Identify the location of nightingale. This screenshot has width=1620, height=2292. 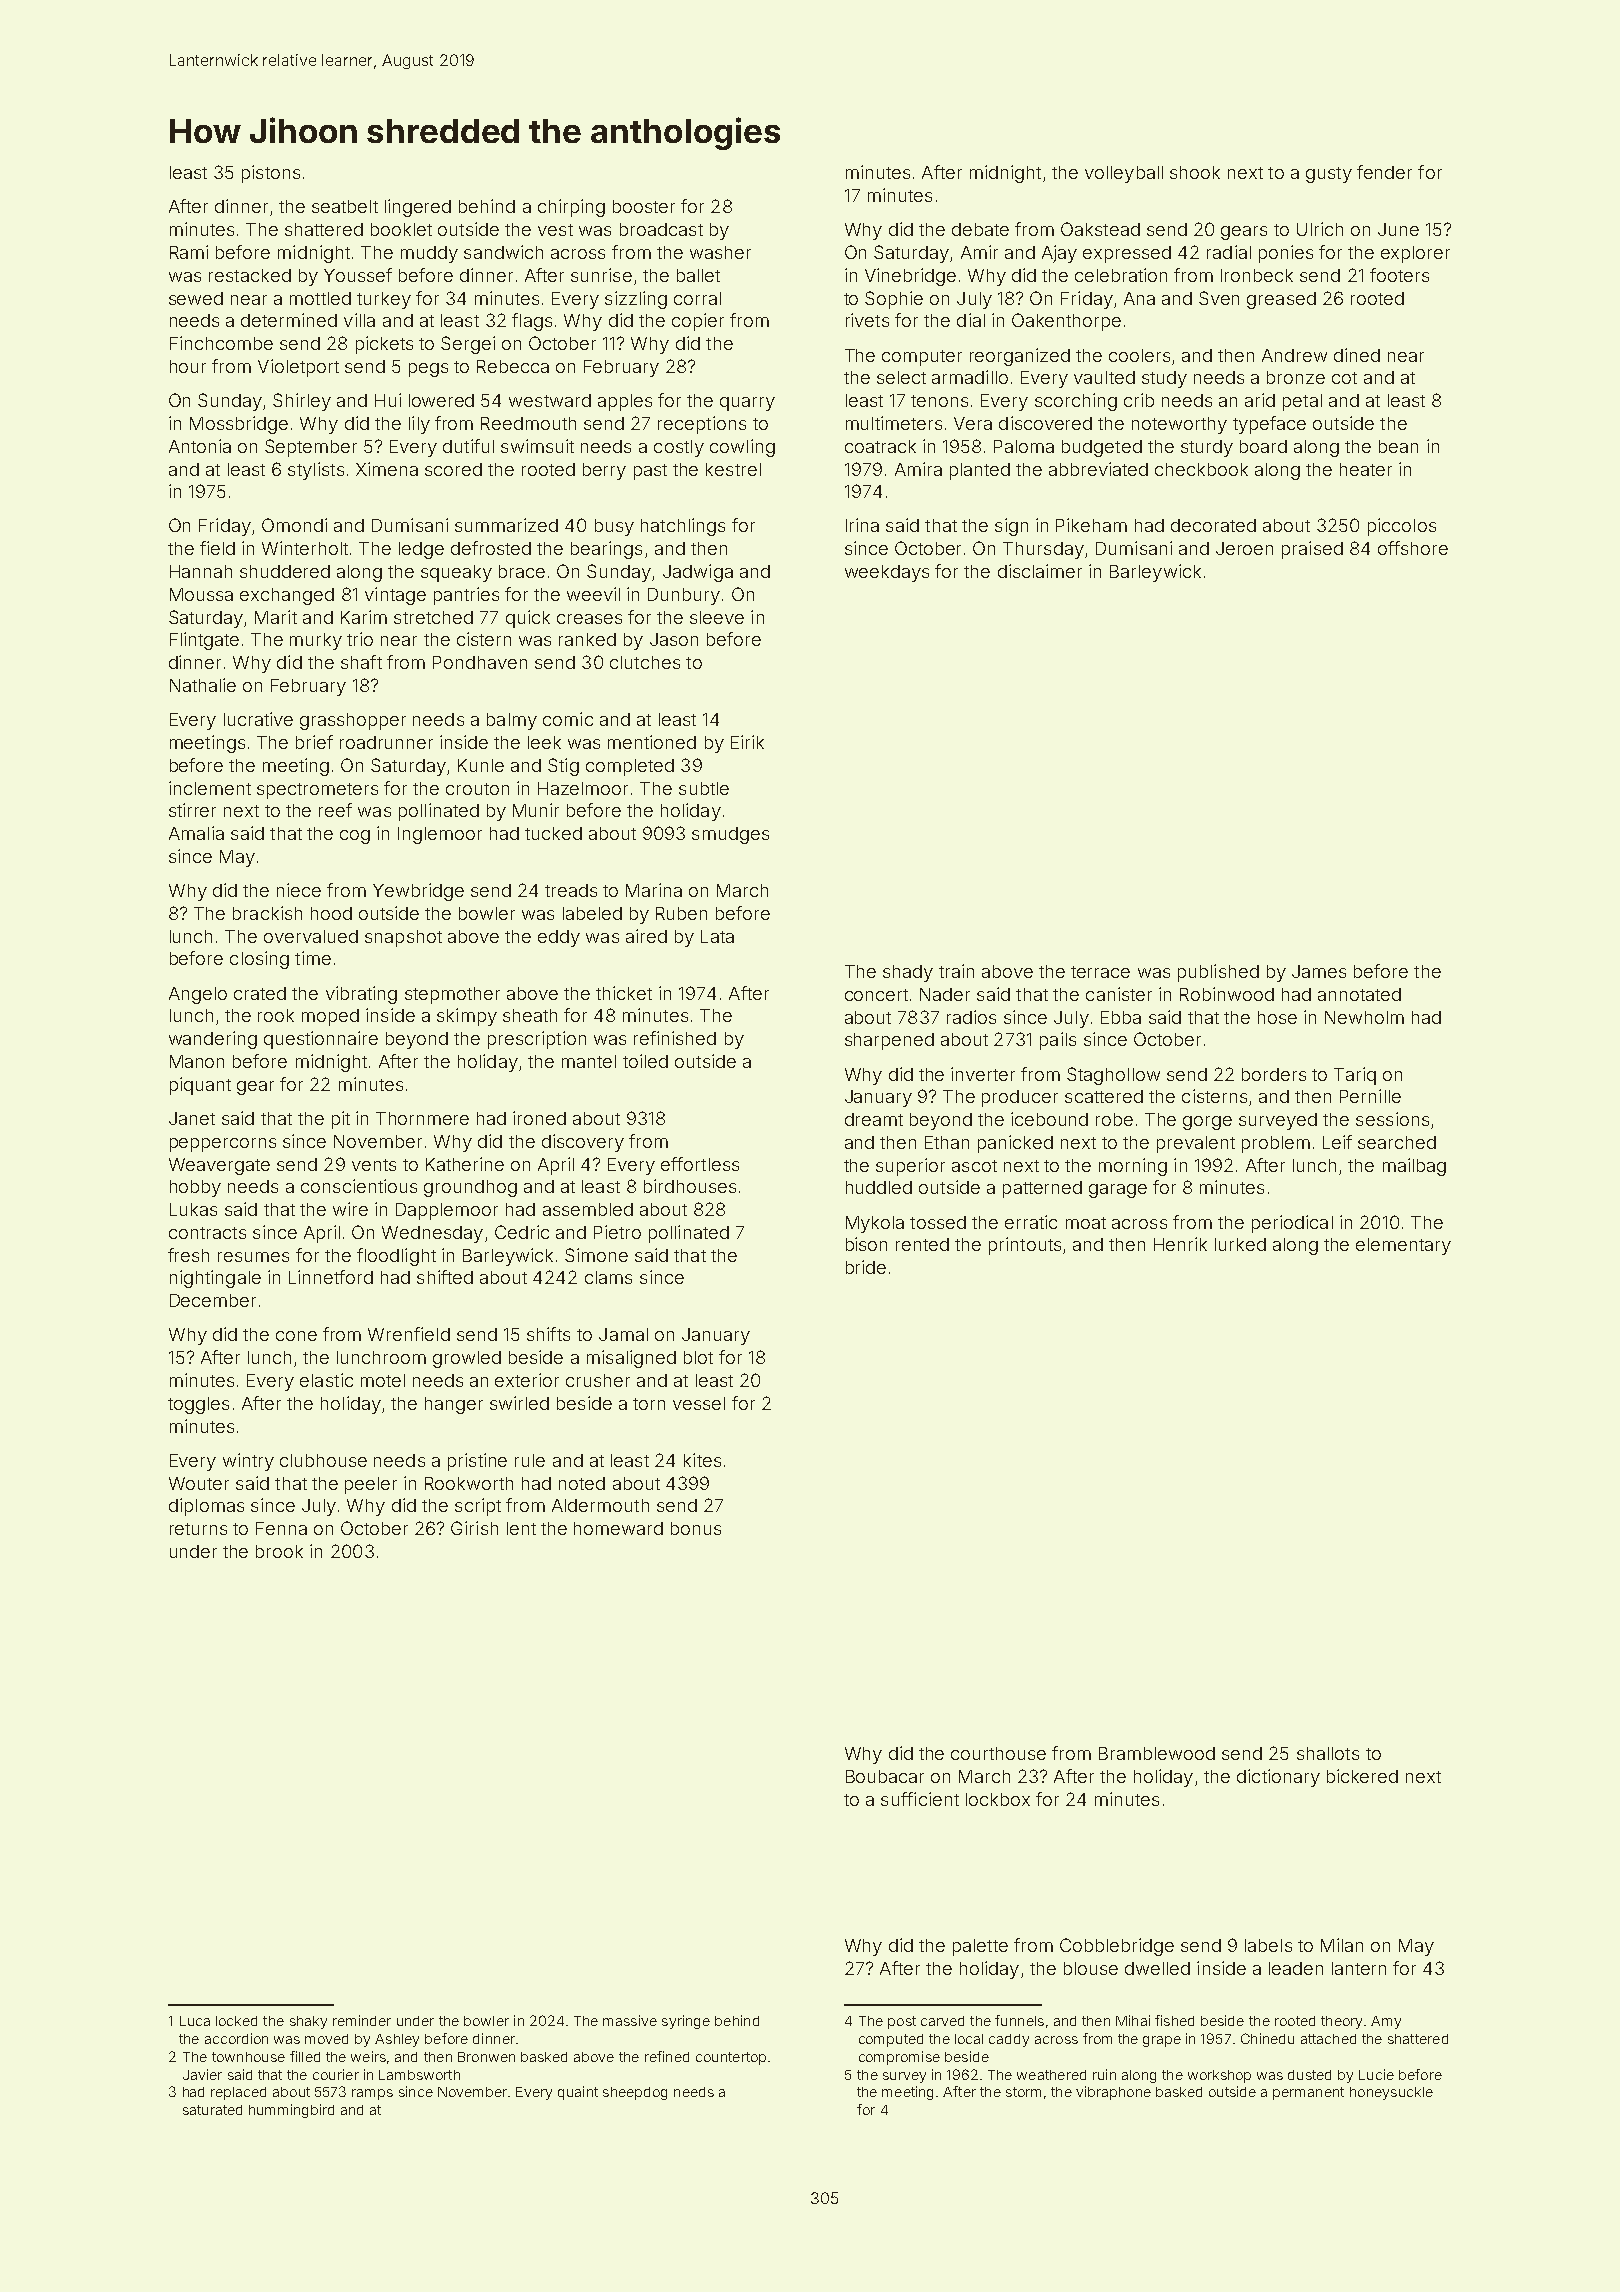
(215, 1279).
